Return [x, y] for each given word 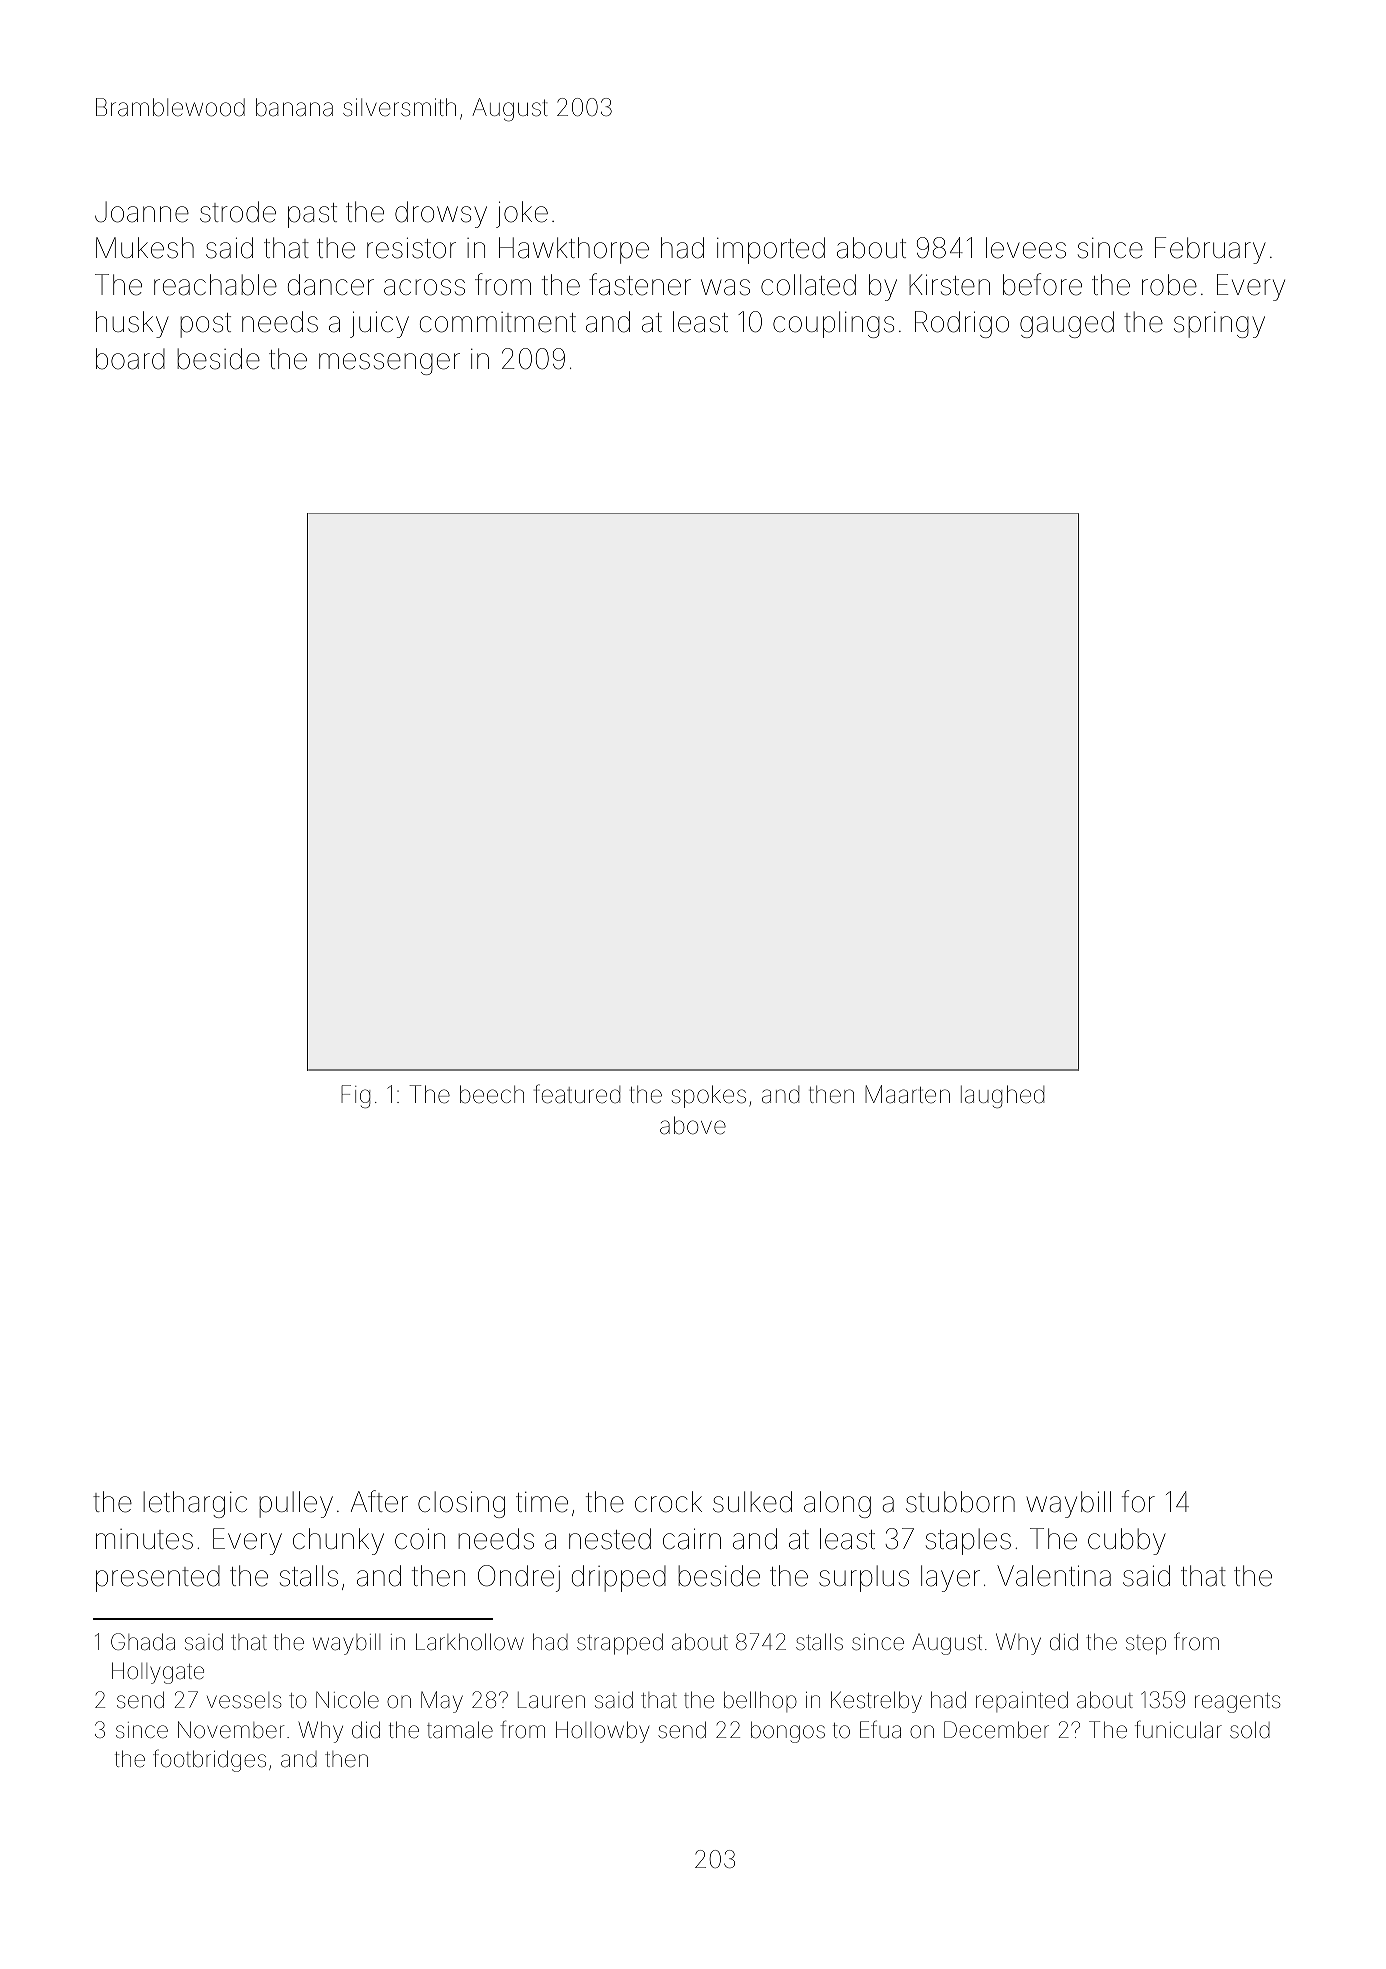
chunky [338, 1541]
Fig [355, 1096]
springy [1219, 325]
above [693, 1125]
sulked [752, 1502]
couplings [833, 324]
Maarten [907, 1094]
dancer [331, 285]
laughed [1002, 1096]
